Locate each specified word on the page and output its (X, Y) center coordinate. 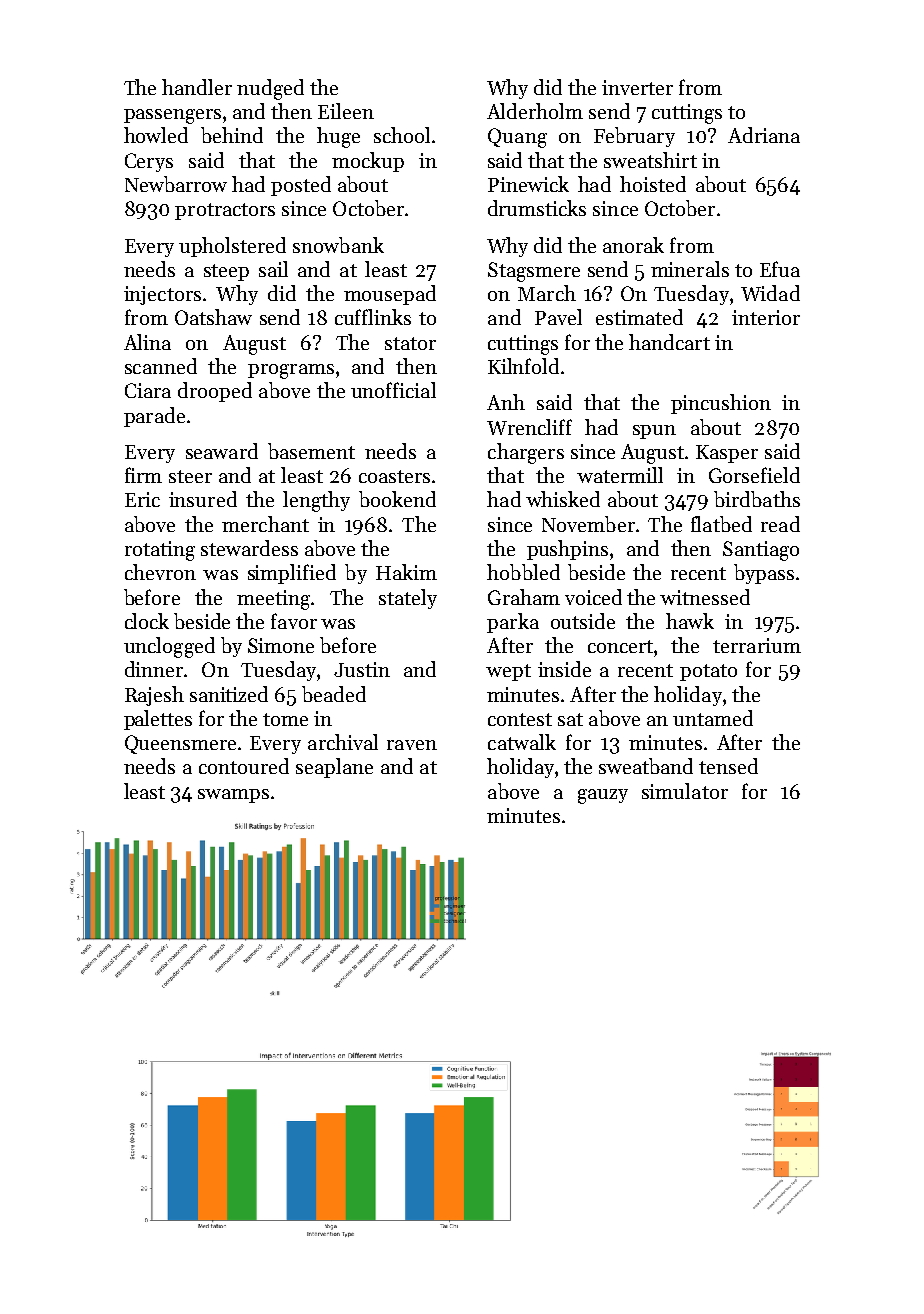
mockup (368, 162)
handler (197, 87)
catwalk (522, 742)
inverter (637, 87)
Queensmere (180, 744)
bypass (764, 574)
